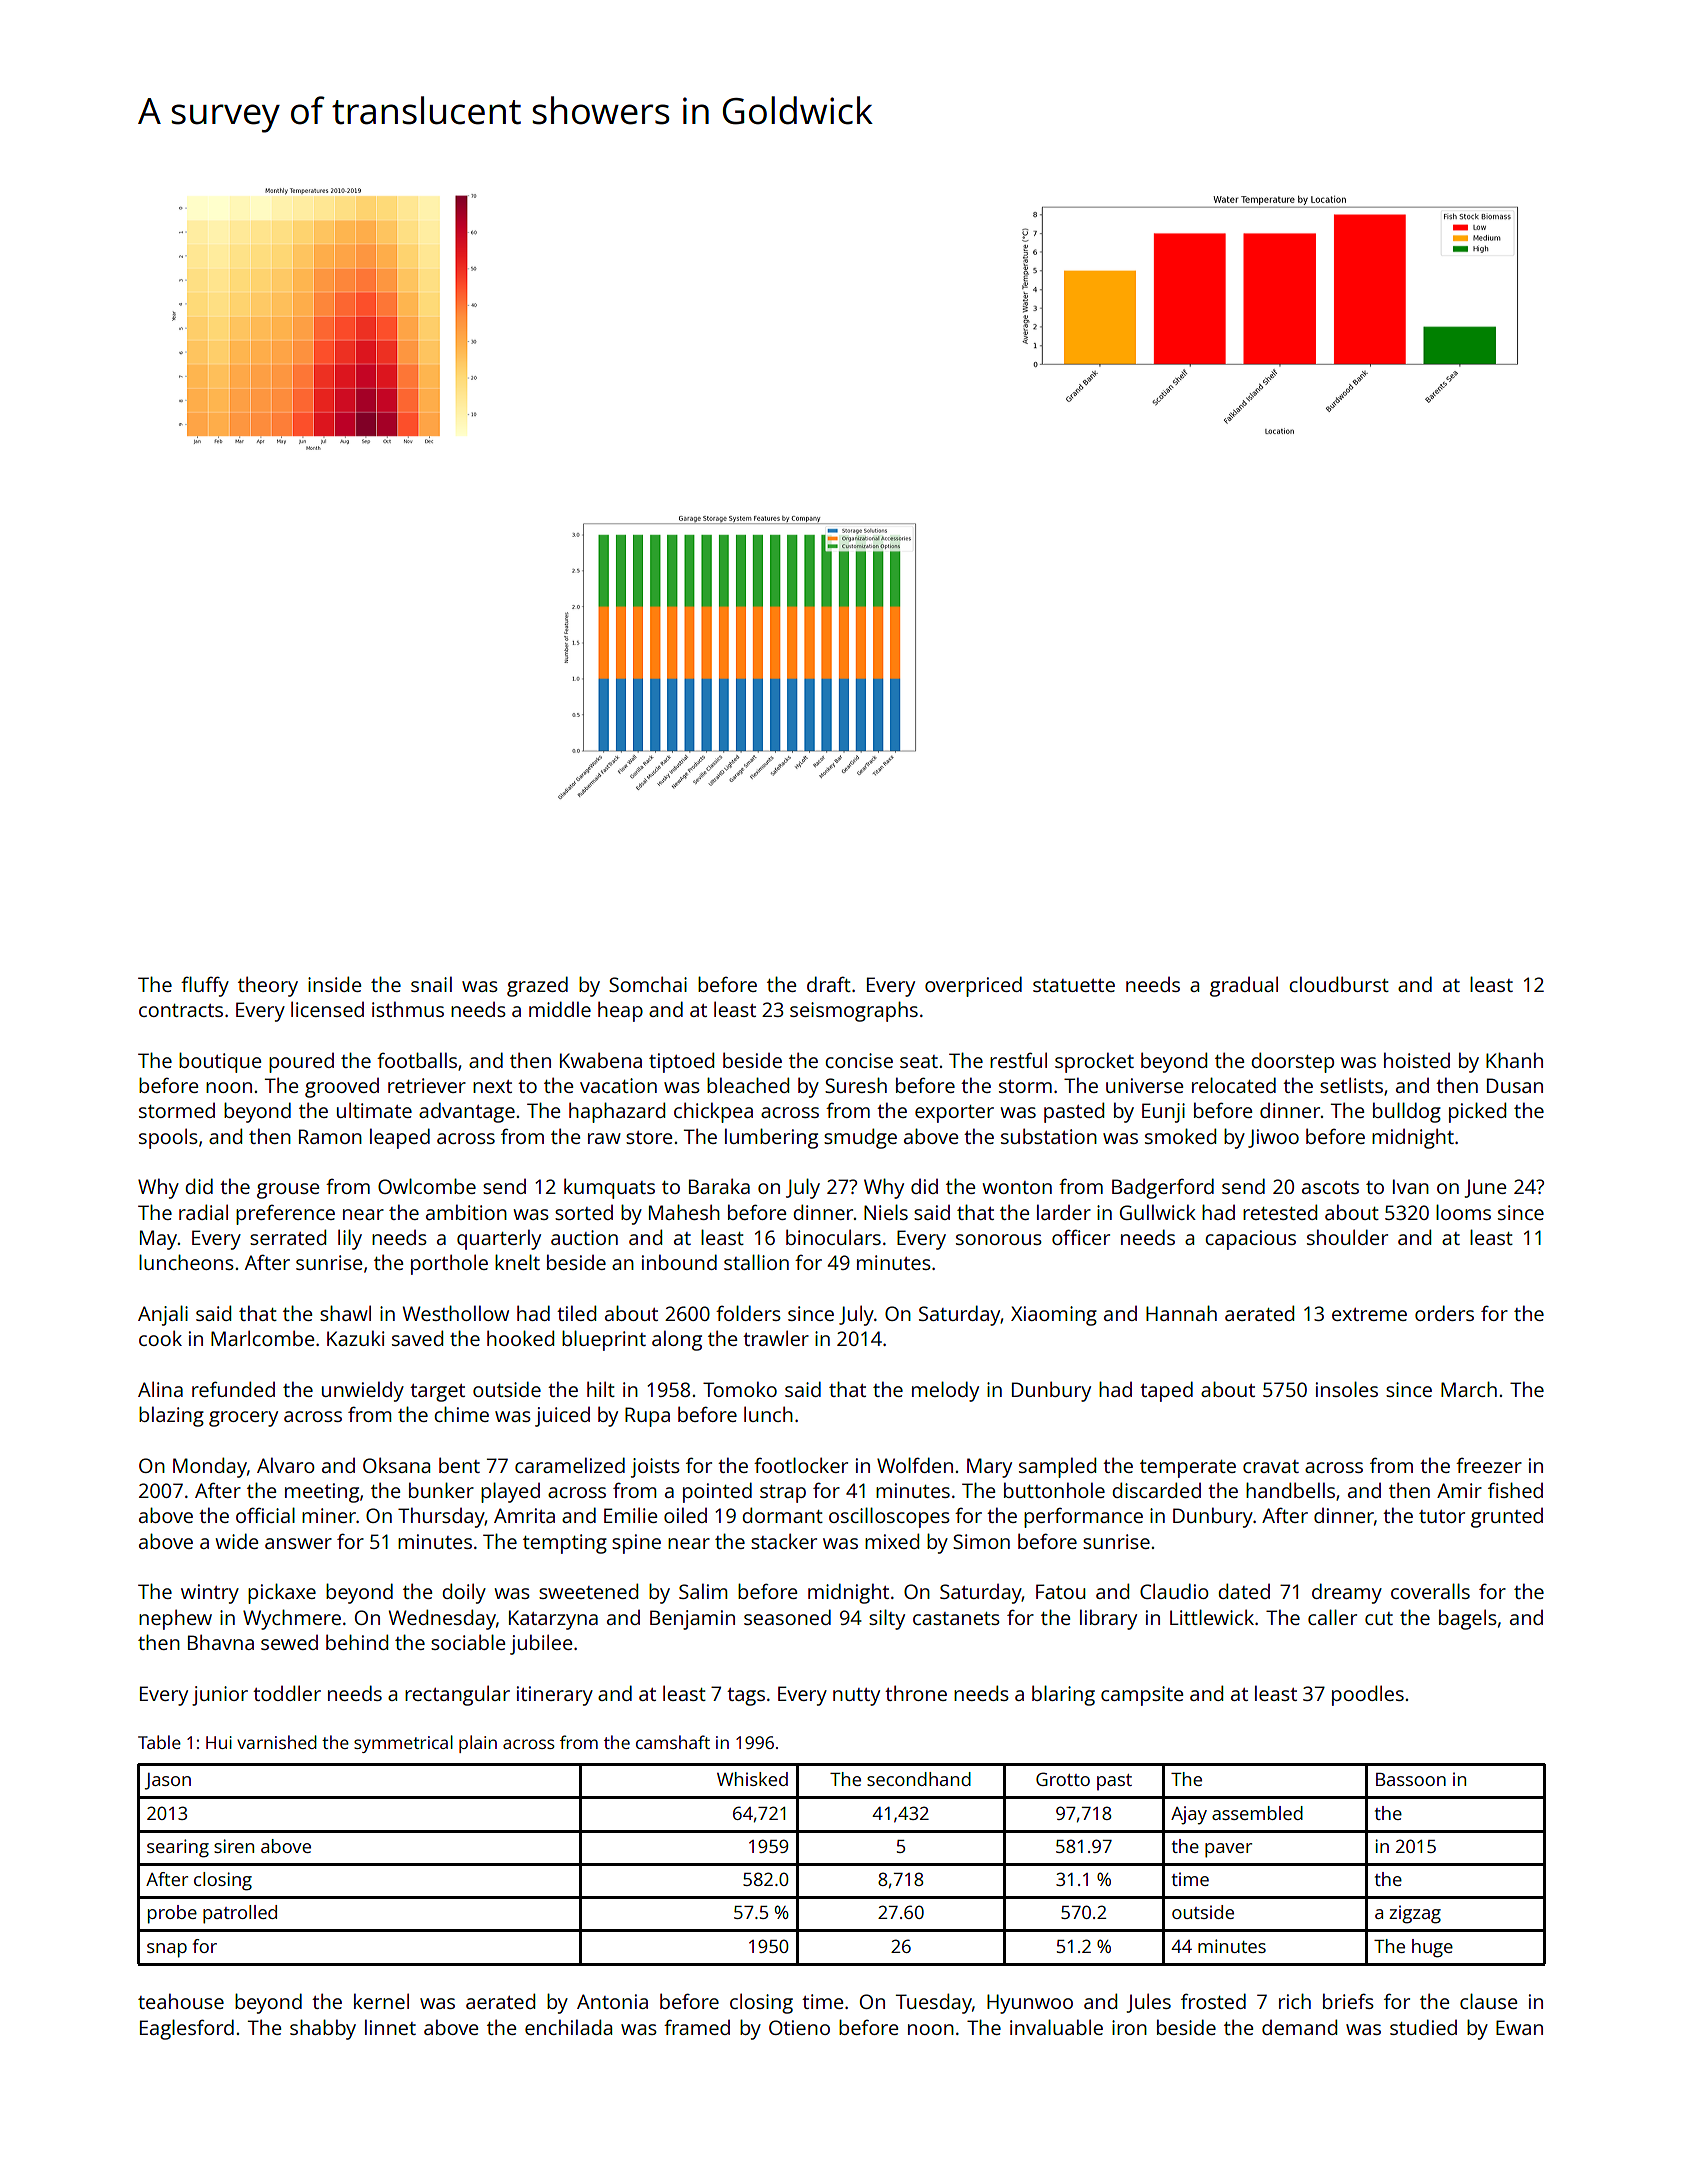 The image size is (1683, 2178). Describe the element at coordinates (1273, 1138) in the screenshot. I see `Jiwoo` at that location.
